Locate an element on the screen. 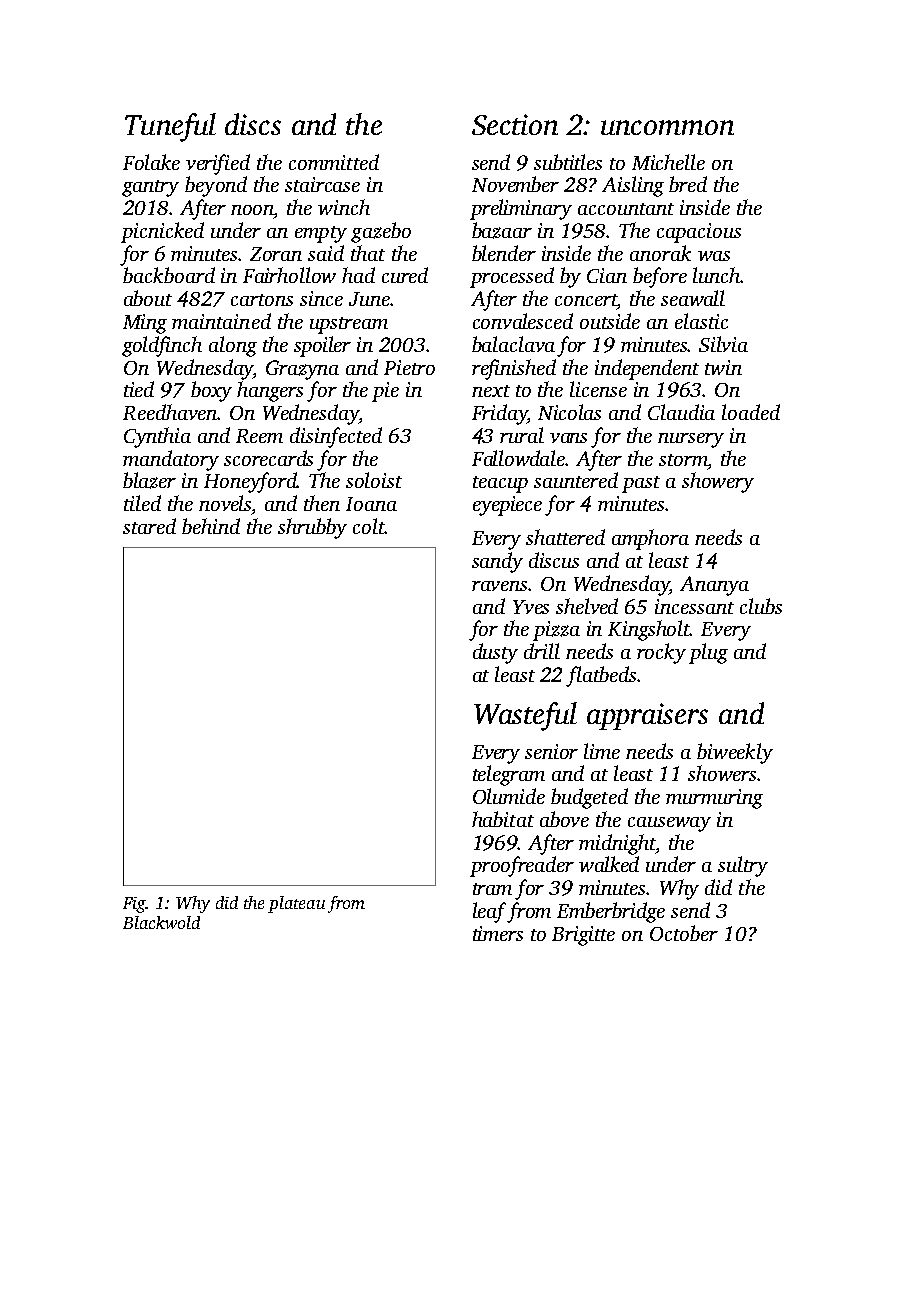  verified is located at coordinates (218, 164).
